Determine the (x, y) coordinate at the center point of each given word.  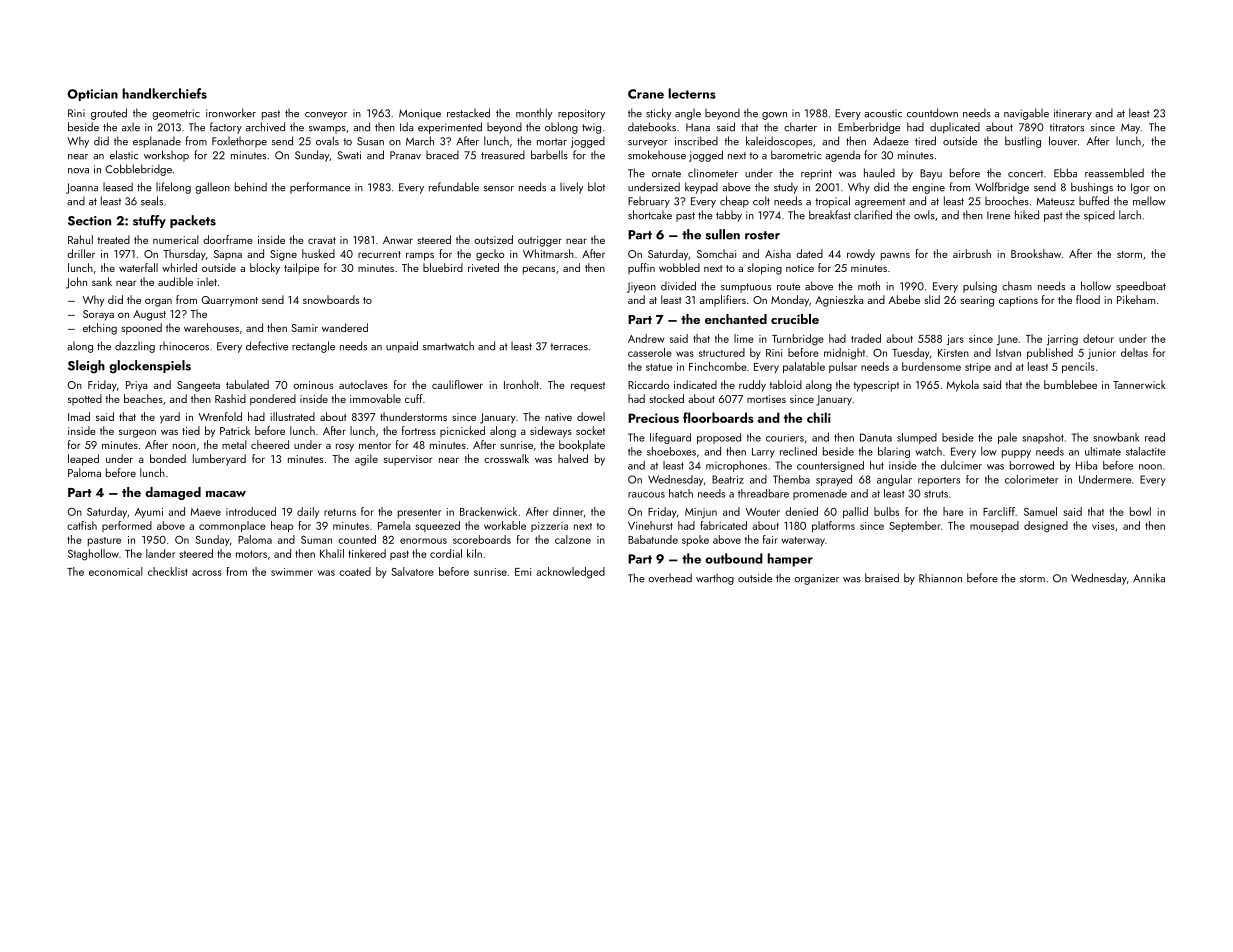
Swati (349, 155)
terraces (569, 347)
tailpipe (301, 269)
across (207, 573)
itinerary (1073, 114)
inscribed (696, 141)
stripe (978, 368)
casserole (650, 352)
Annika (1149, 578)
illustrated (292, 416)
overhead (670, 578)
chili (819, 417)
